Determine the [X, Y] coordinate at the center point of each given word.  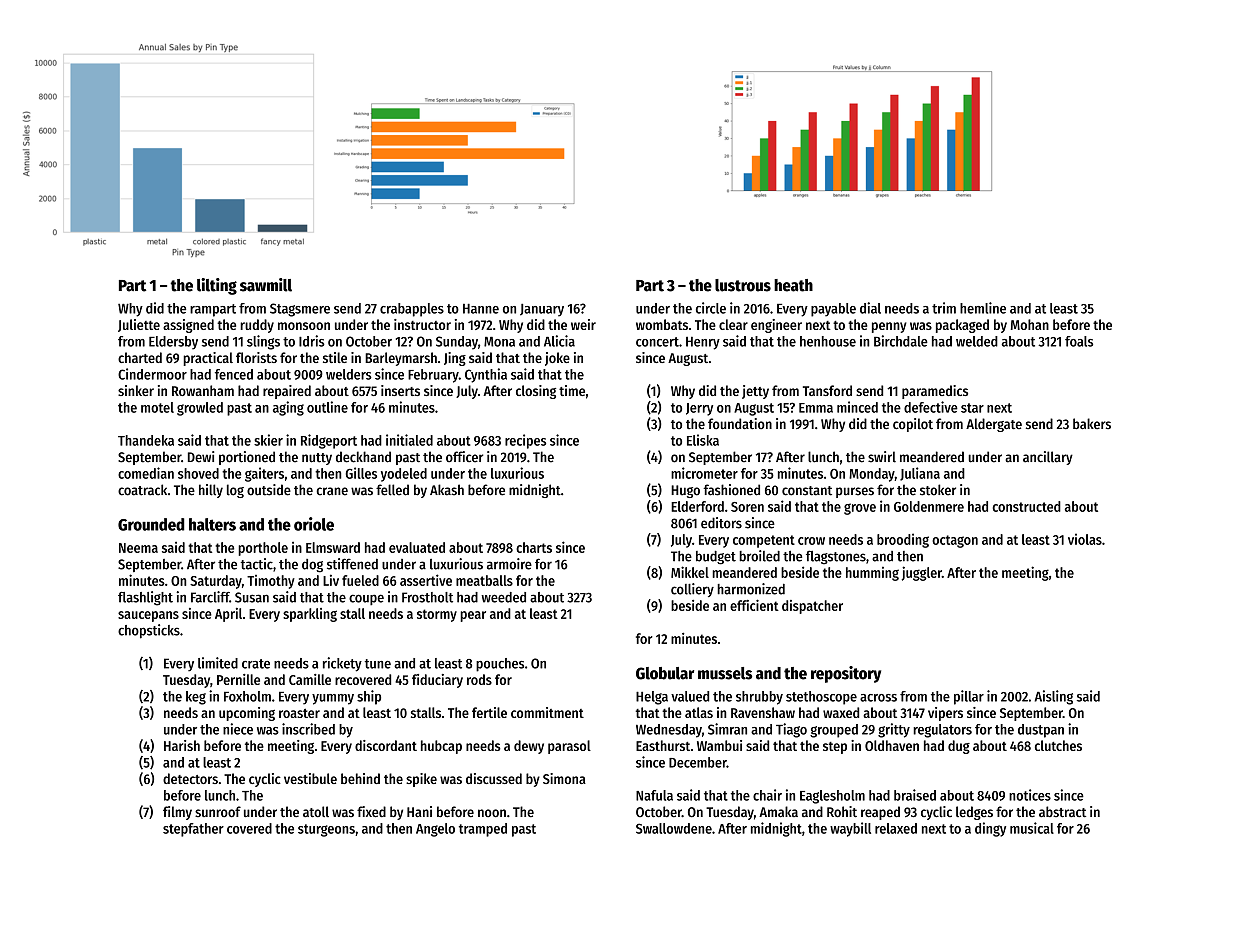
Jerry [699, 409]
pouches [500, 665]
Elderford [697, 506]
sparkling [310, 615]
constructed [1026, 506]
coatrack [142, 490]
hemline [983, 308]
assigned [188, 326]
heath [793, 285]
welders [349, 374]
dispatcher [812, 607]
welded [977, 341]
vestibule [310, 778]
